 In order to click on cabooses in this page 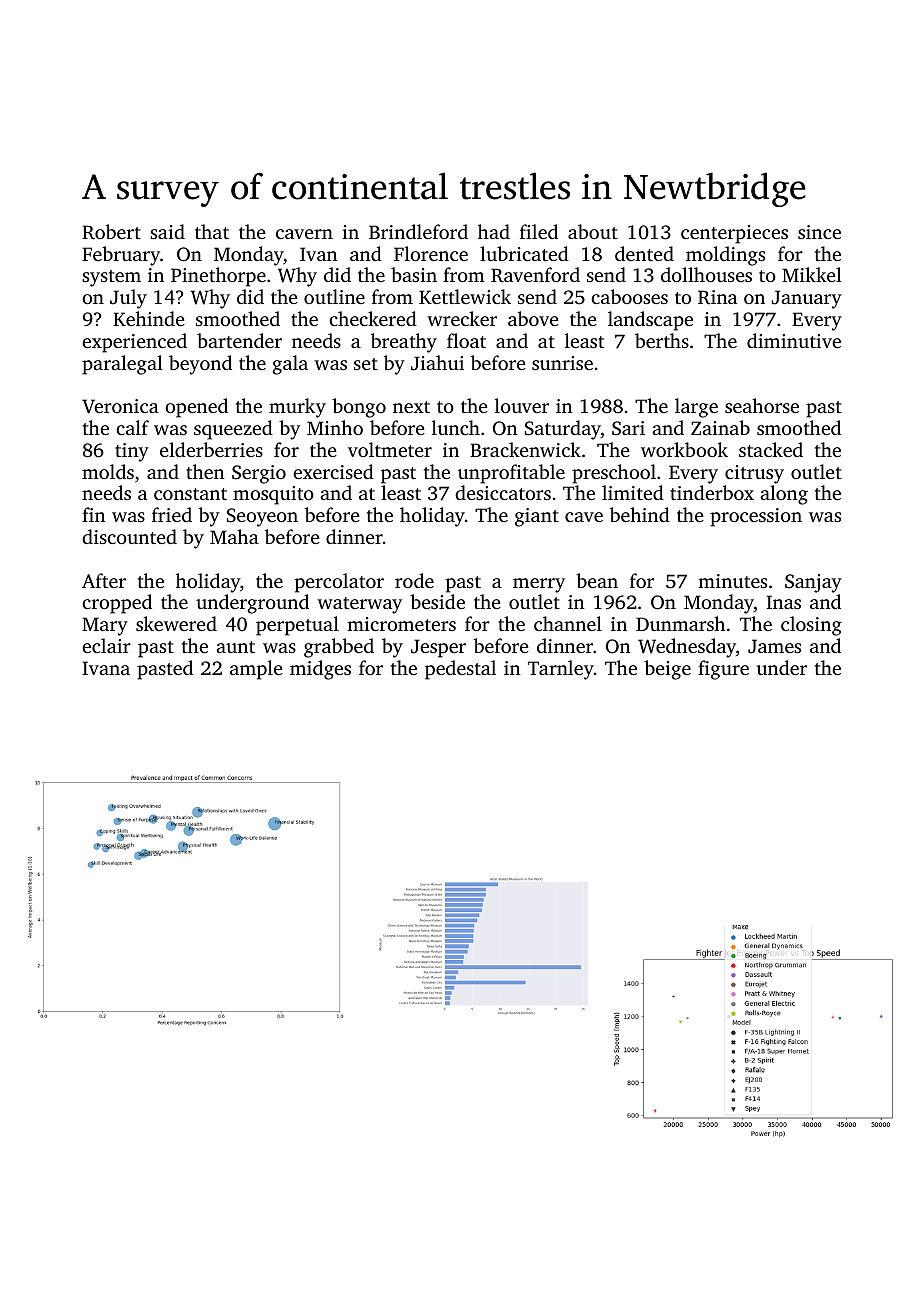, I will do `click(629, 296)`.
